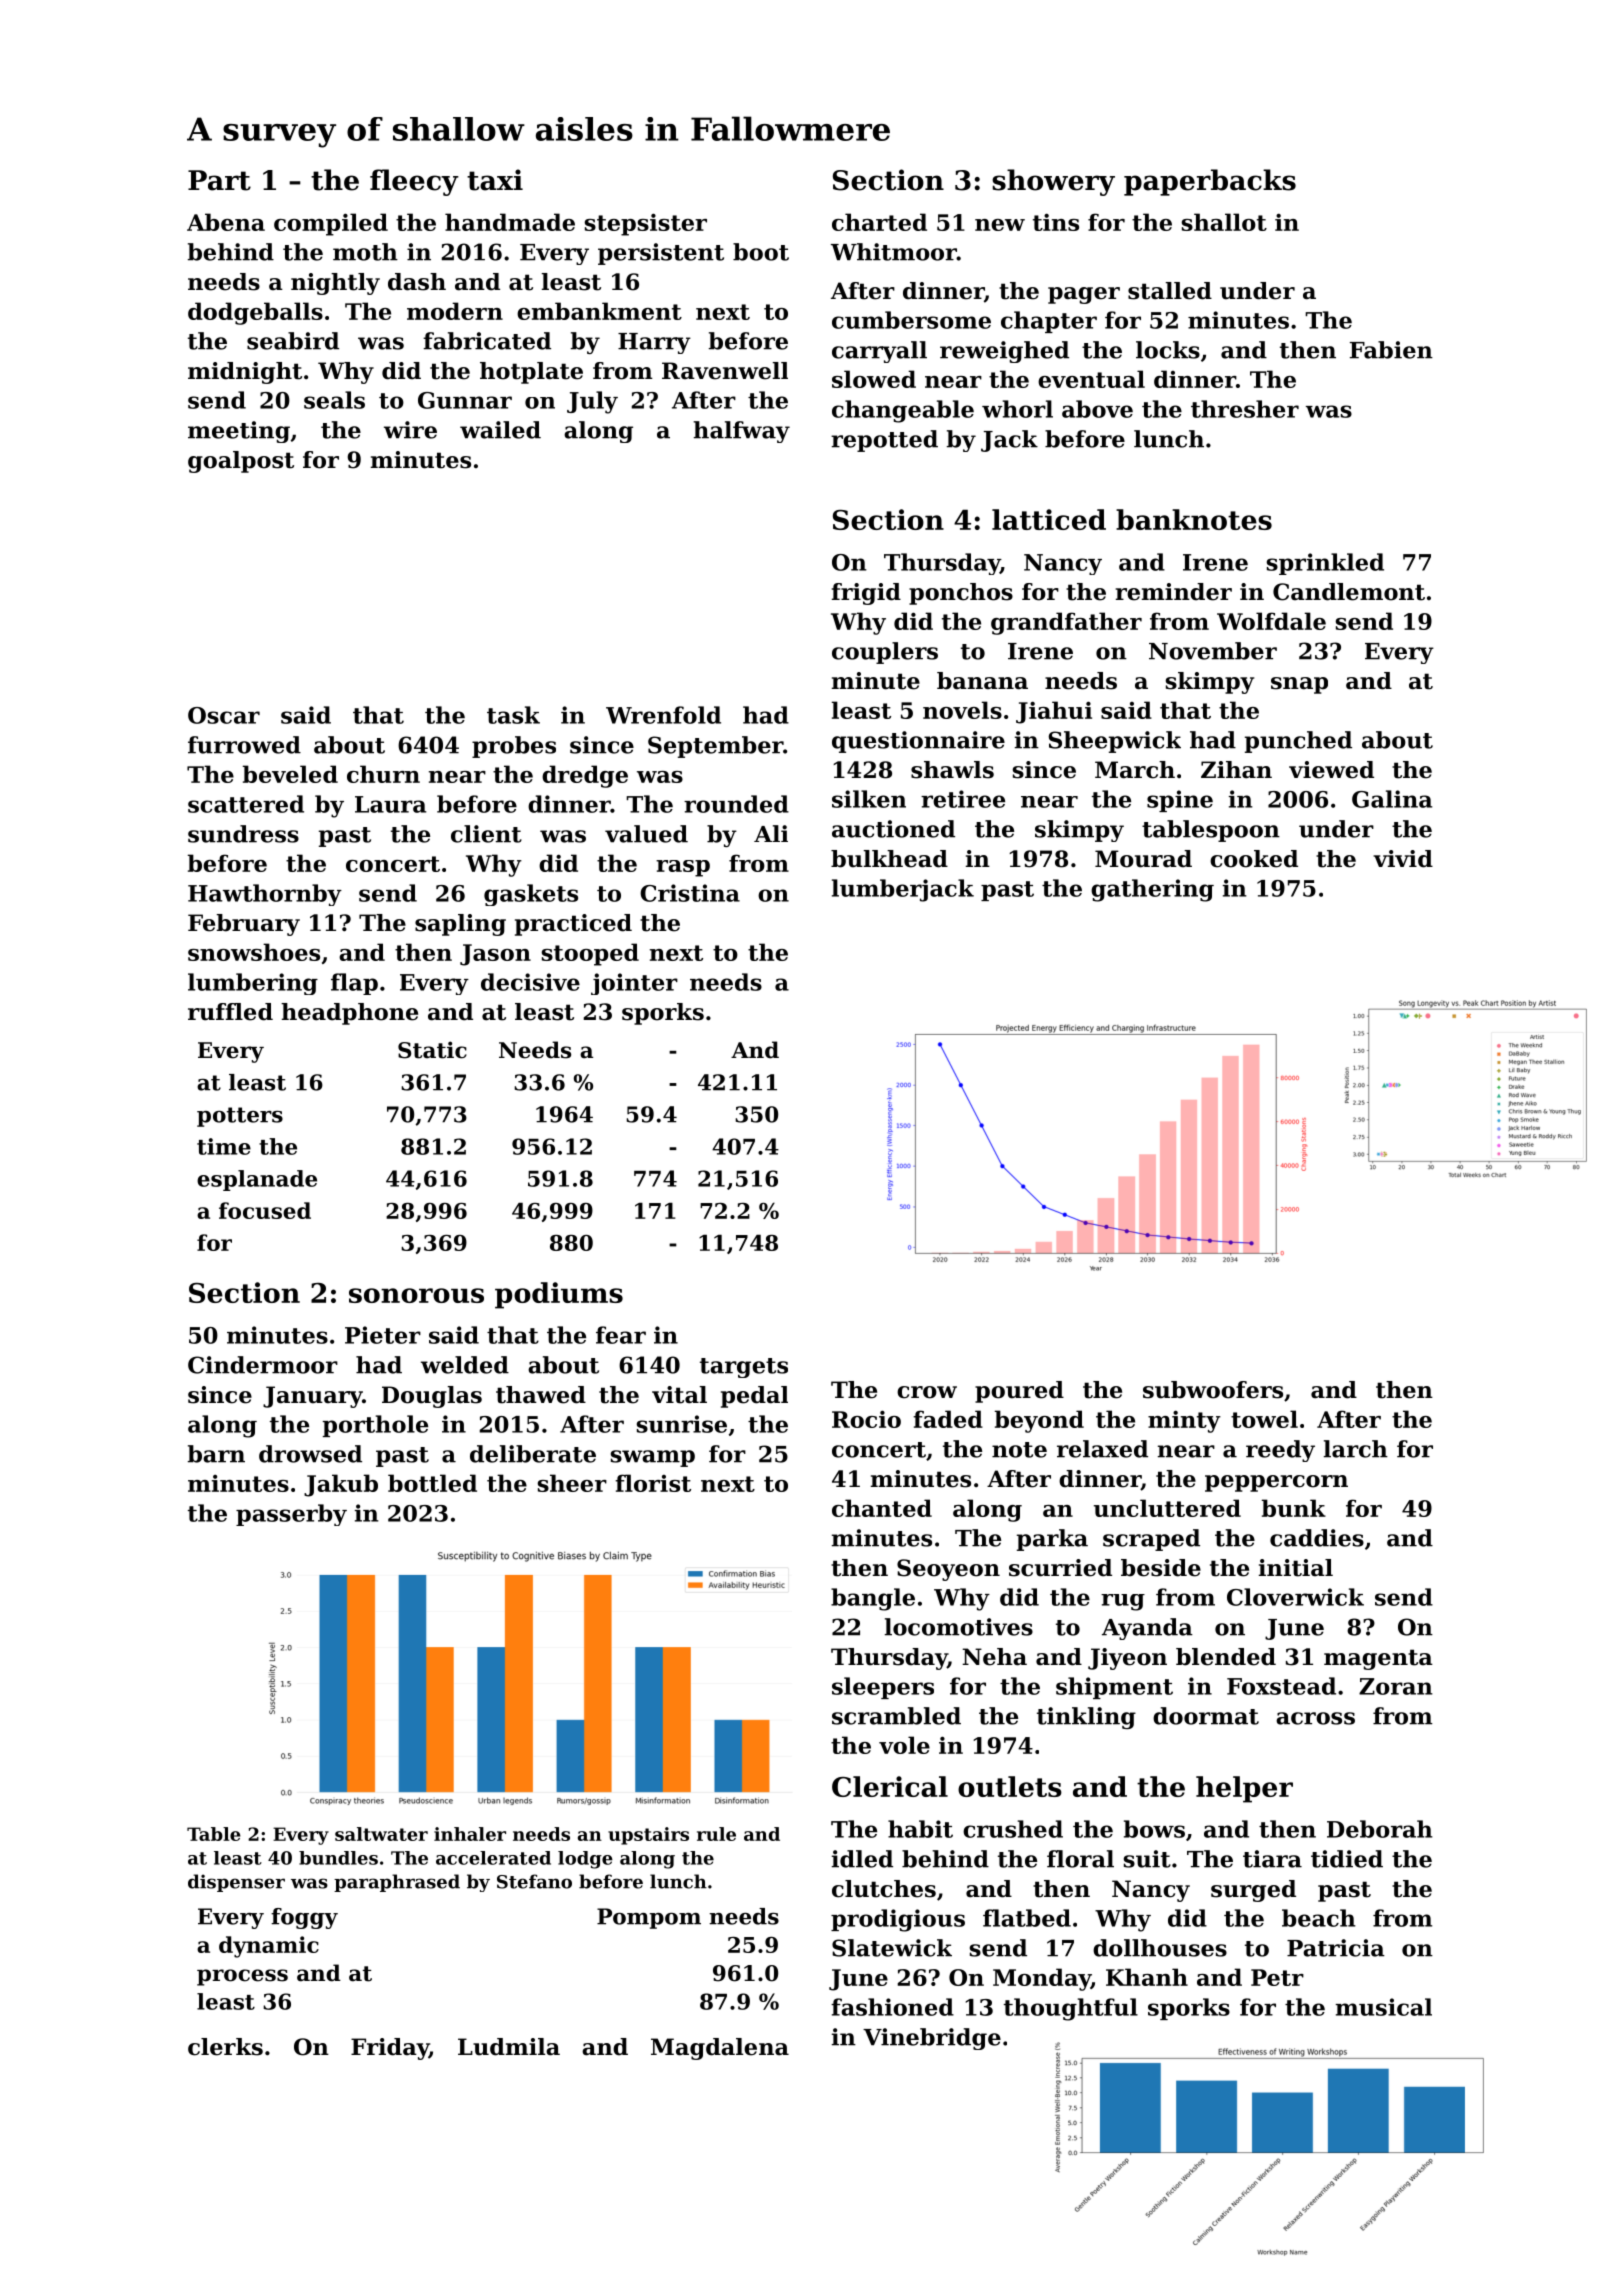 The height and width of the screenshot is (2292, 1620). I want to click on paperbacks, so click(1210, 182).
